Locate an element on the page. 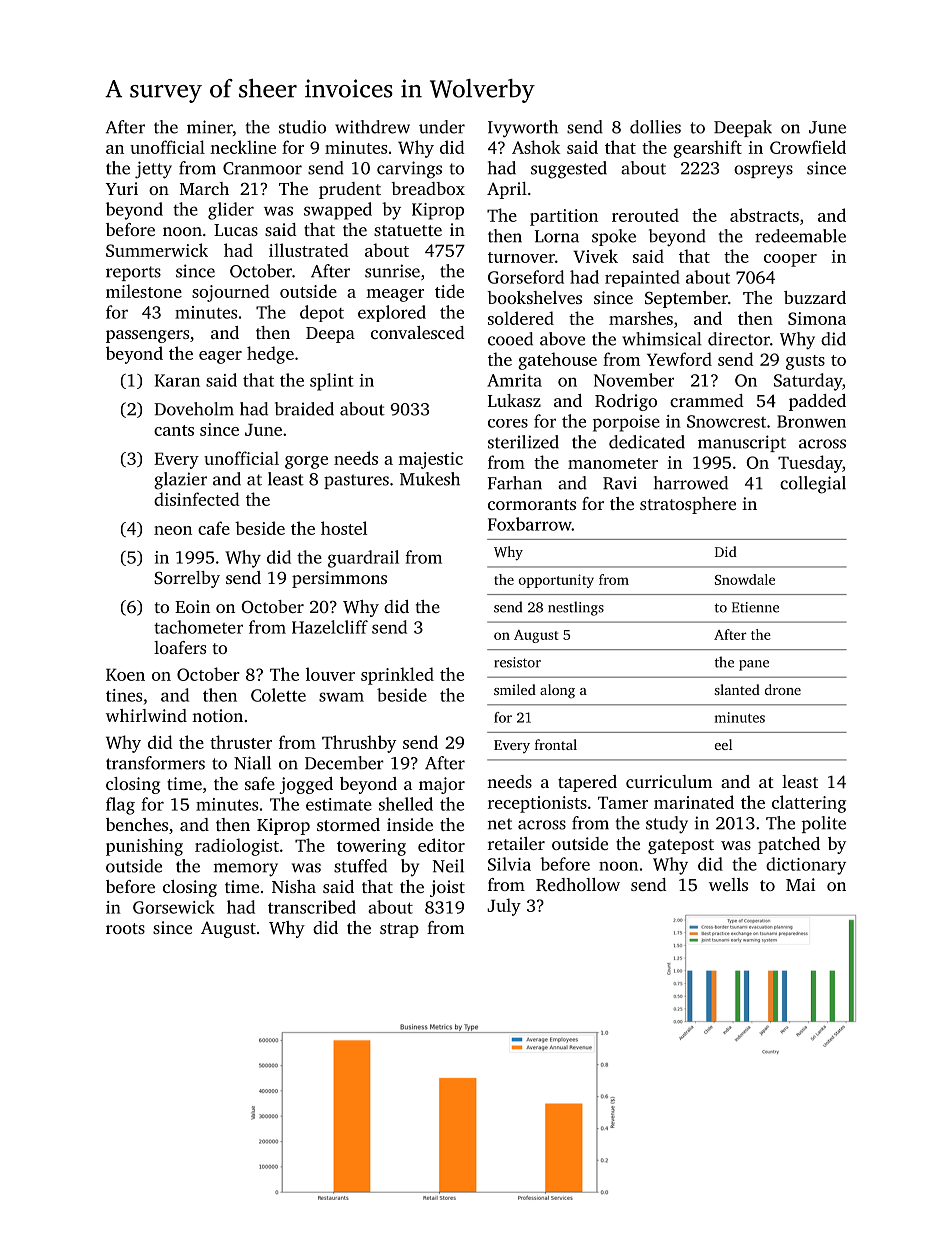 The width and height of the document is (952, 1233). Gorseford is located at coordinates (526, 277).
